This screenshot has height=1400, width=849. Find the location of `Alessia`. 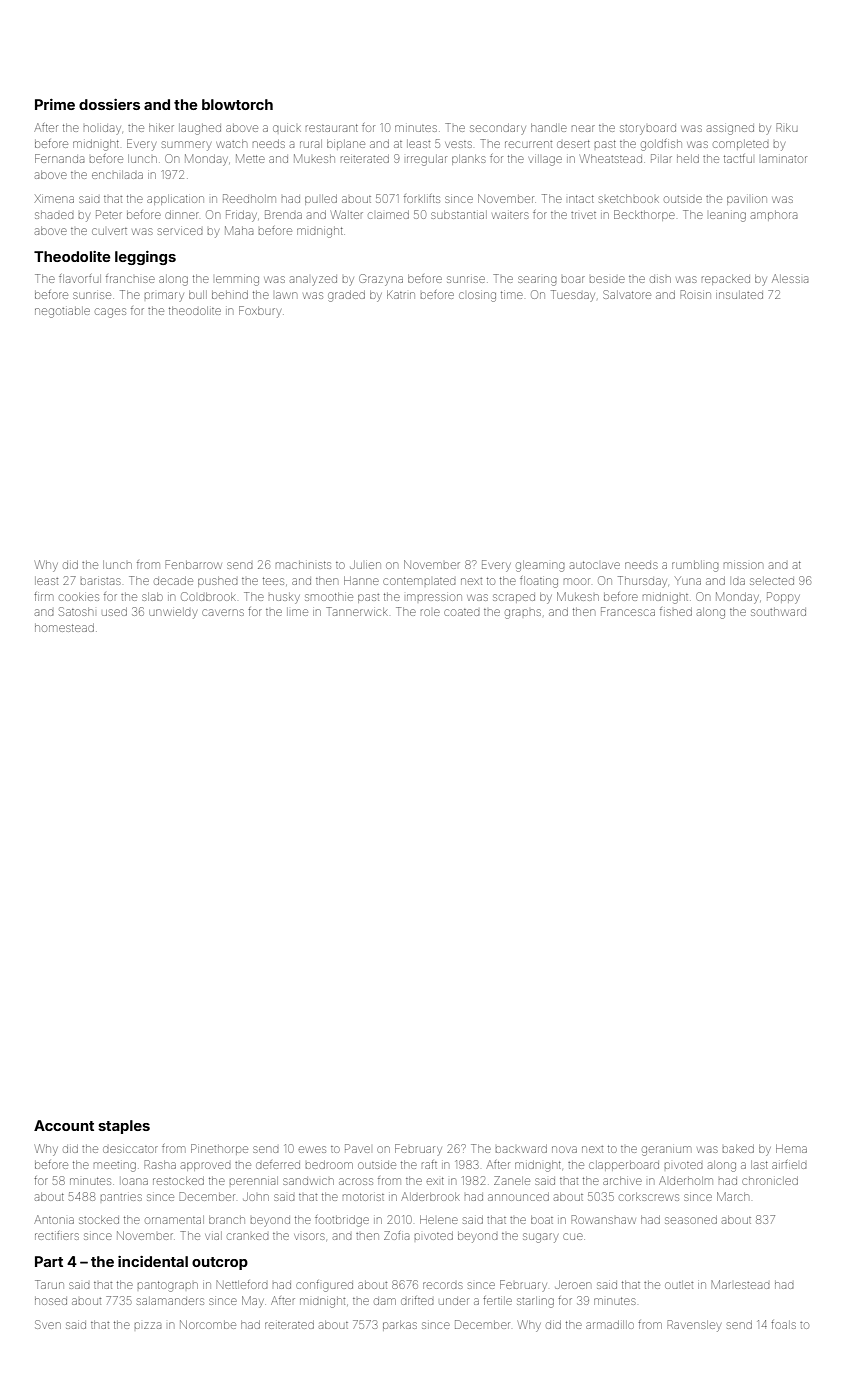

Alessia is located at coordinates (790, 278).
